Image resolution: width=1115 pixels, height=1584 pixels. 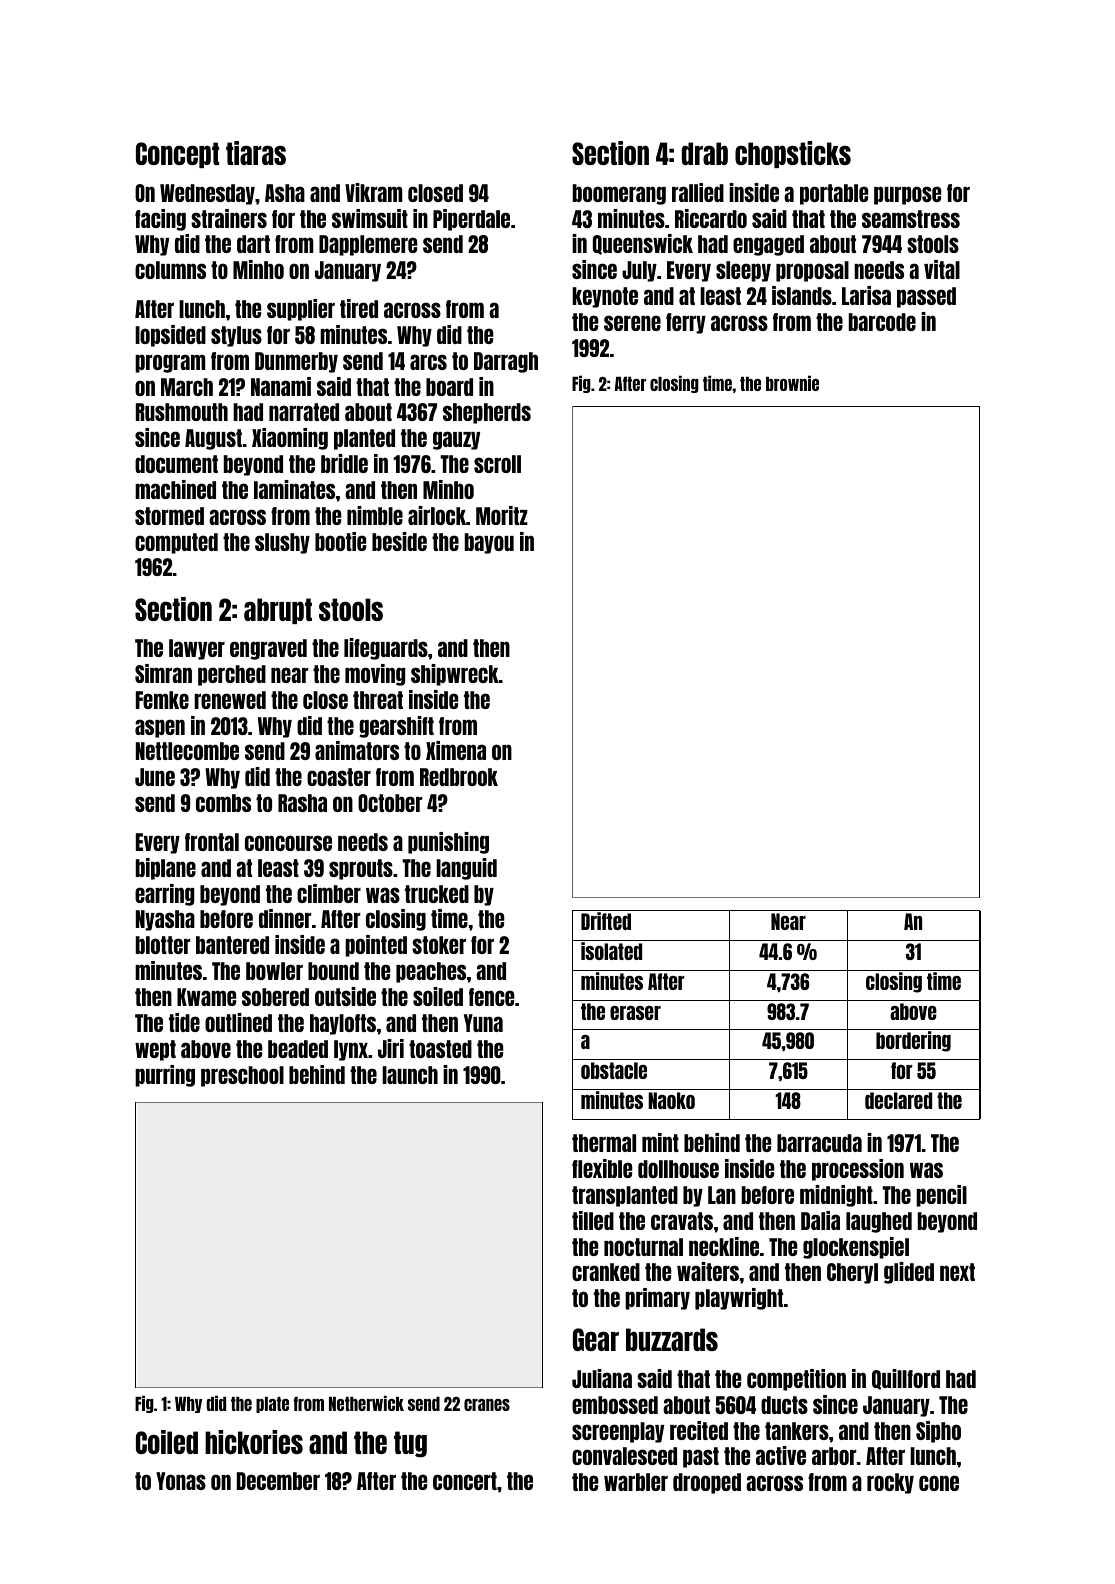 What do you see at coordinates (939, 1483) in the page?
I see `cone` at bounding box center [939, 1483].
